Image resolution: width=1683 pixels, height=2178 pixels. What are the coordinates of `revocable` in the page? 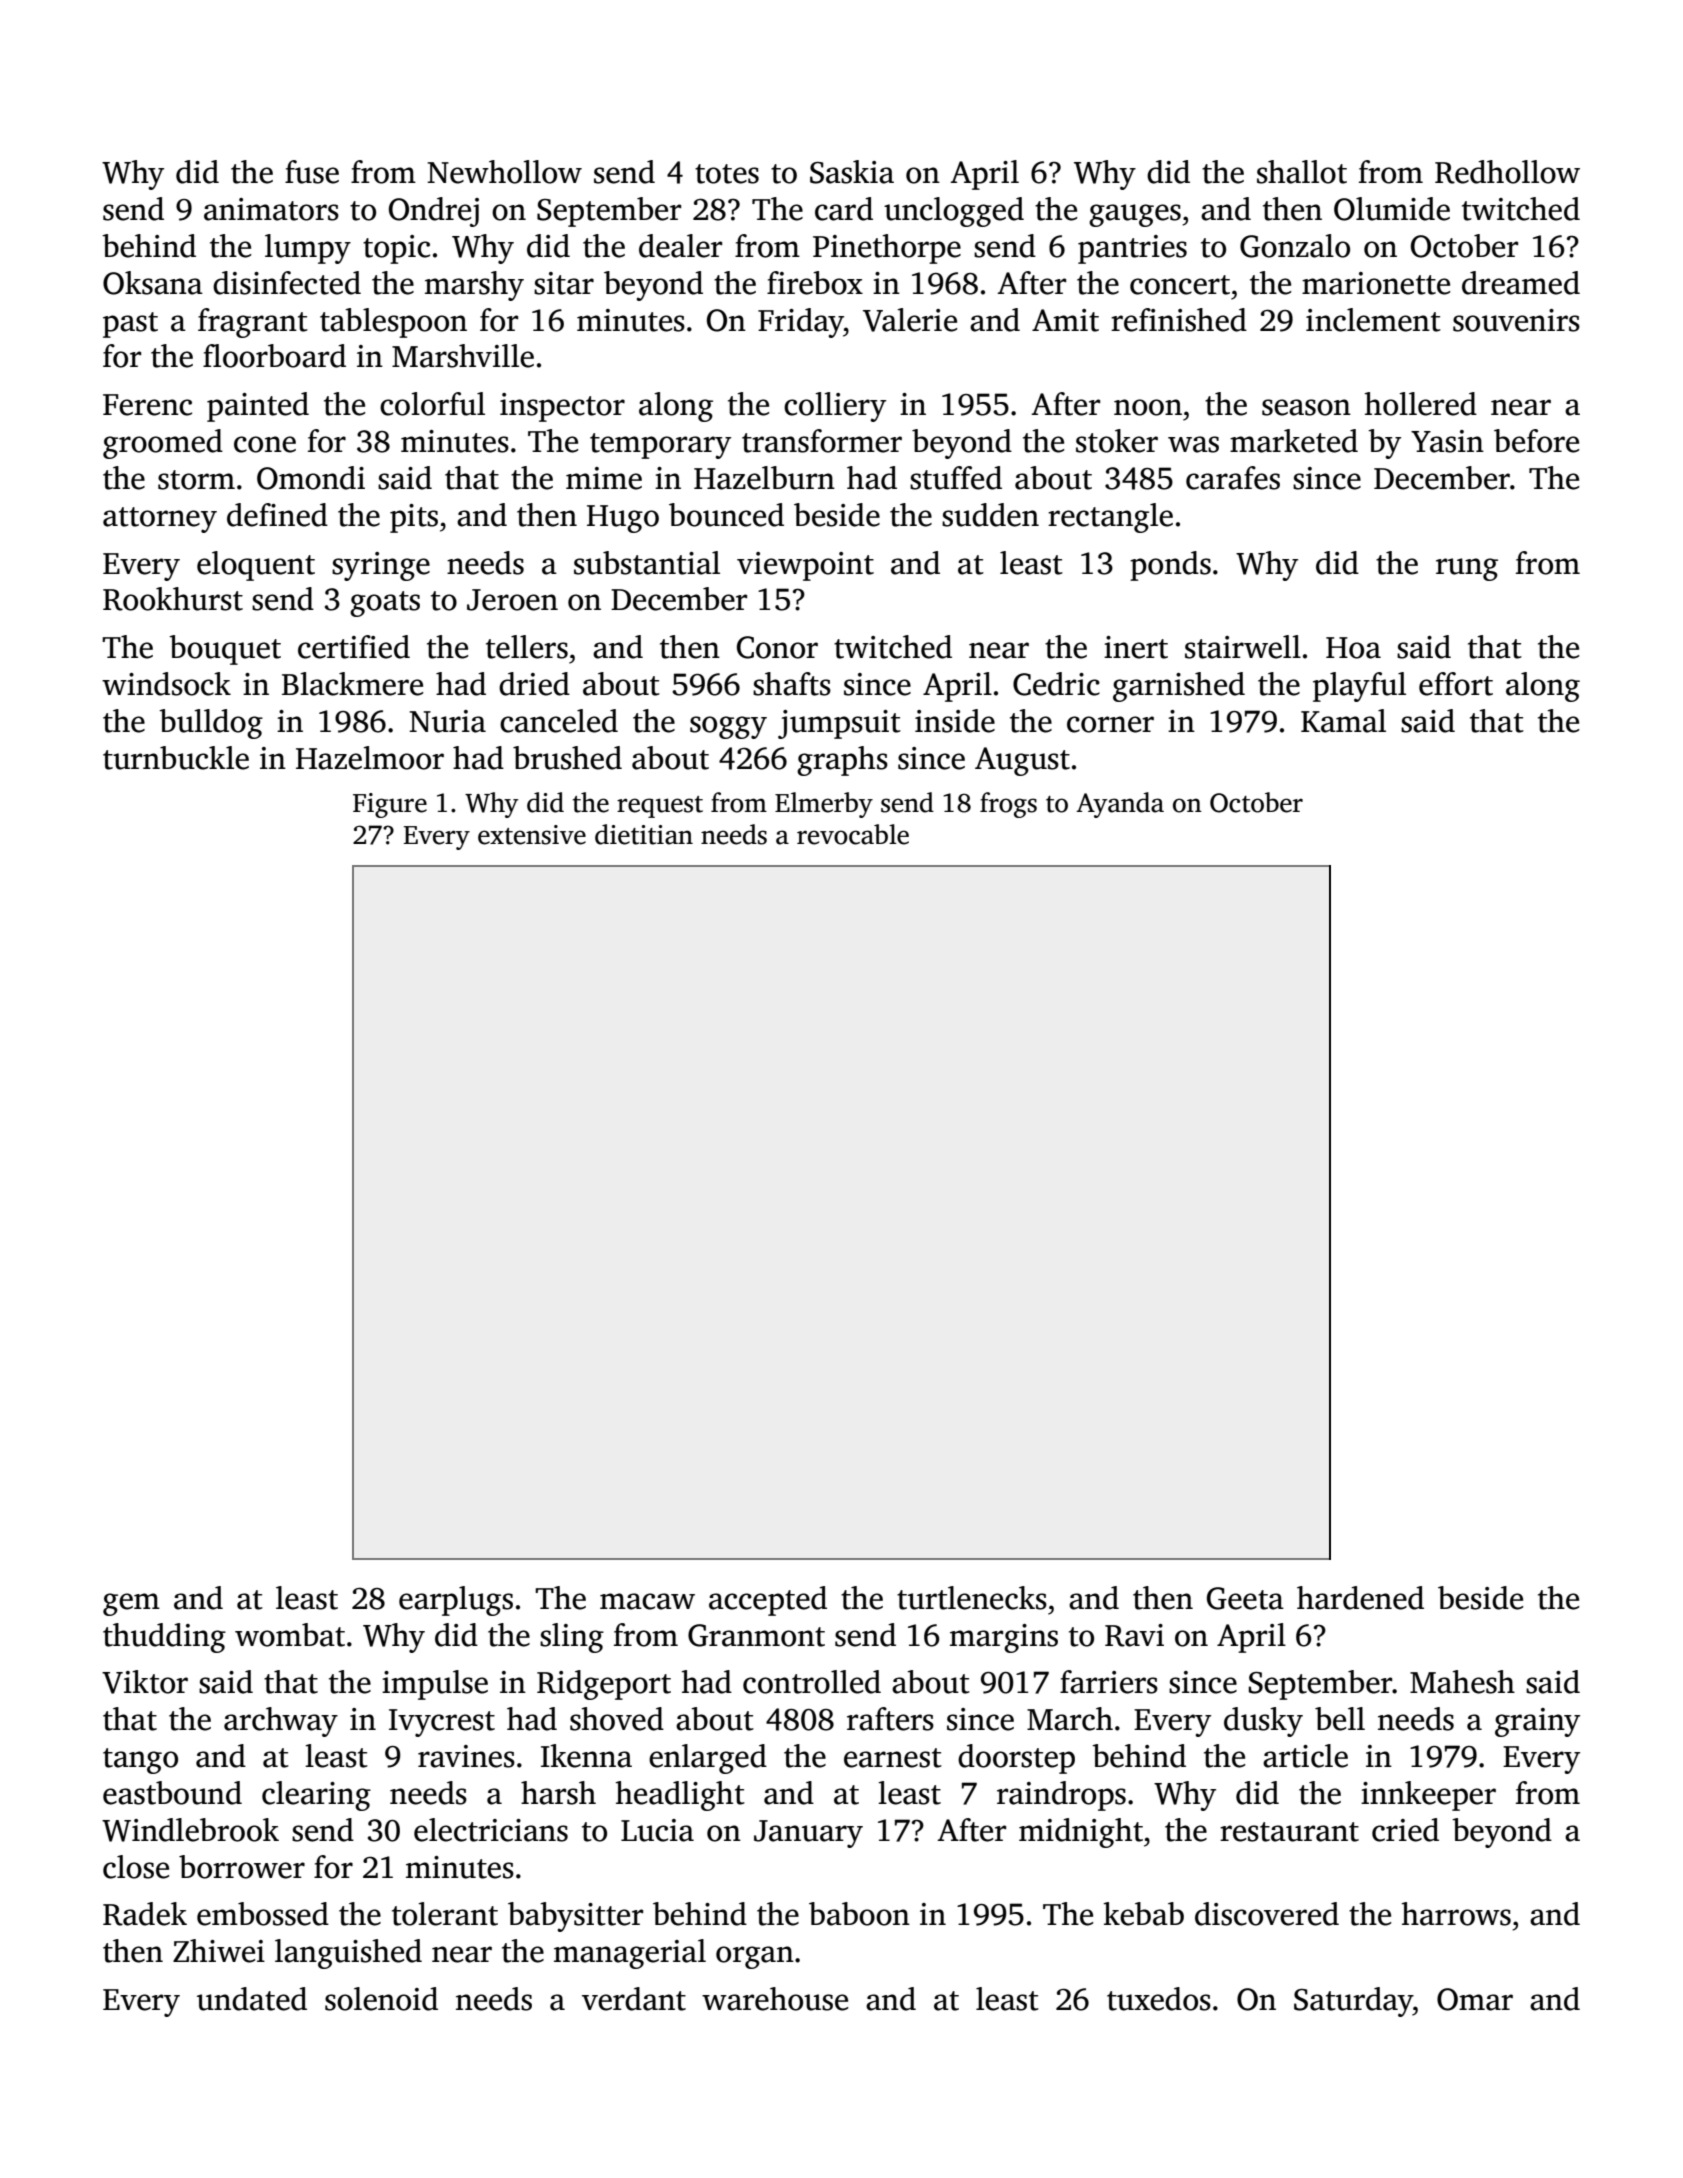 It's located at (853, 834).
